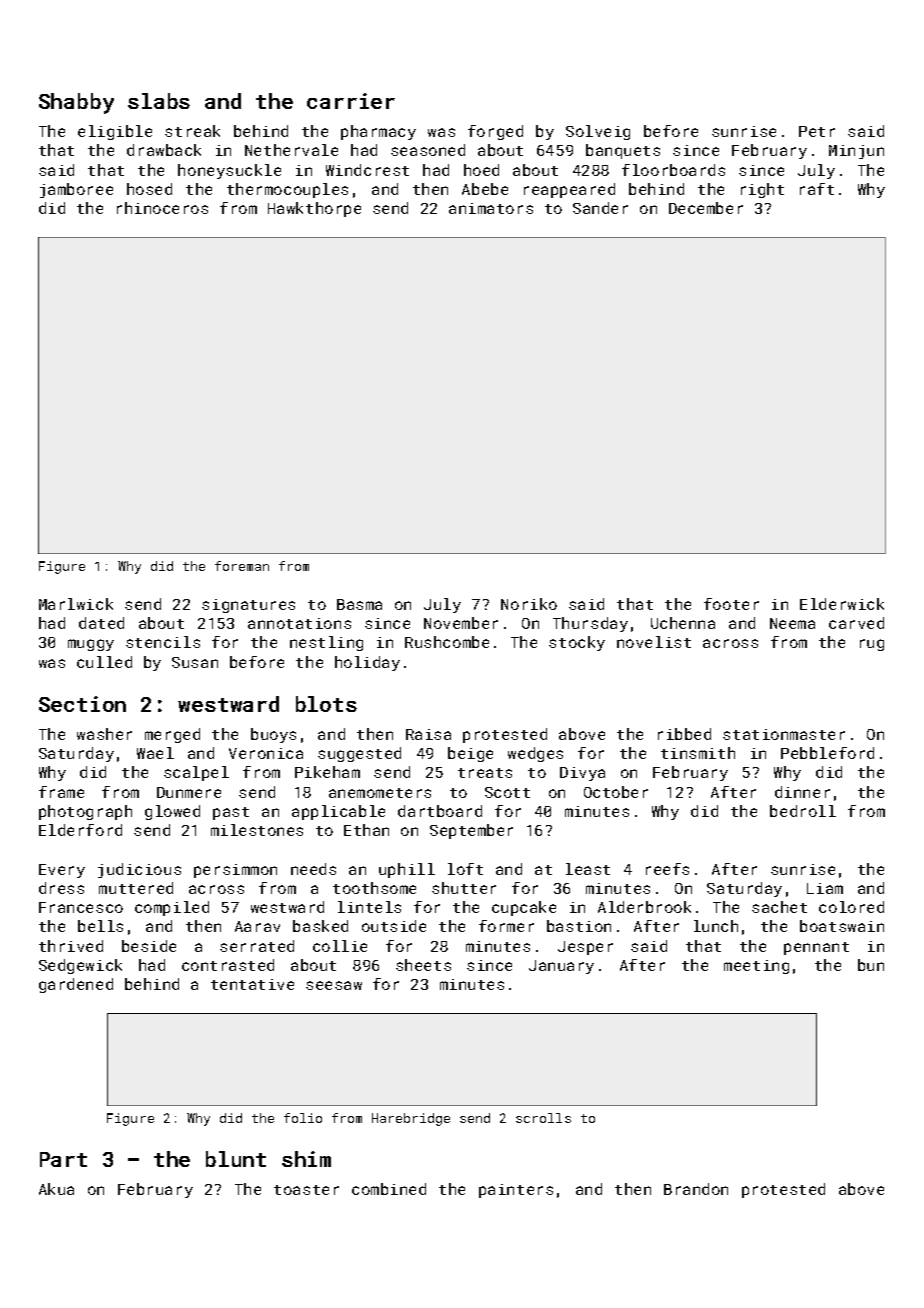 The image size is (924, 1308). What do you see at coordinates (287, 190) in the document?
I see `thermocouples` at bounding box center [287, 190].
